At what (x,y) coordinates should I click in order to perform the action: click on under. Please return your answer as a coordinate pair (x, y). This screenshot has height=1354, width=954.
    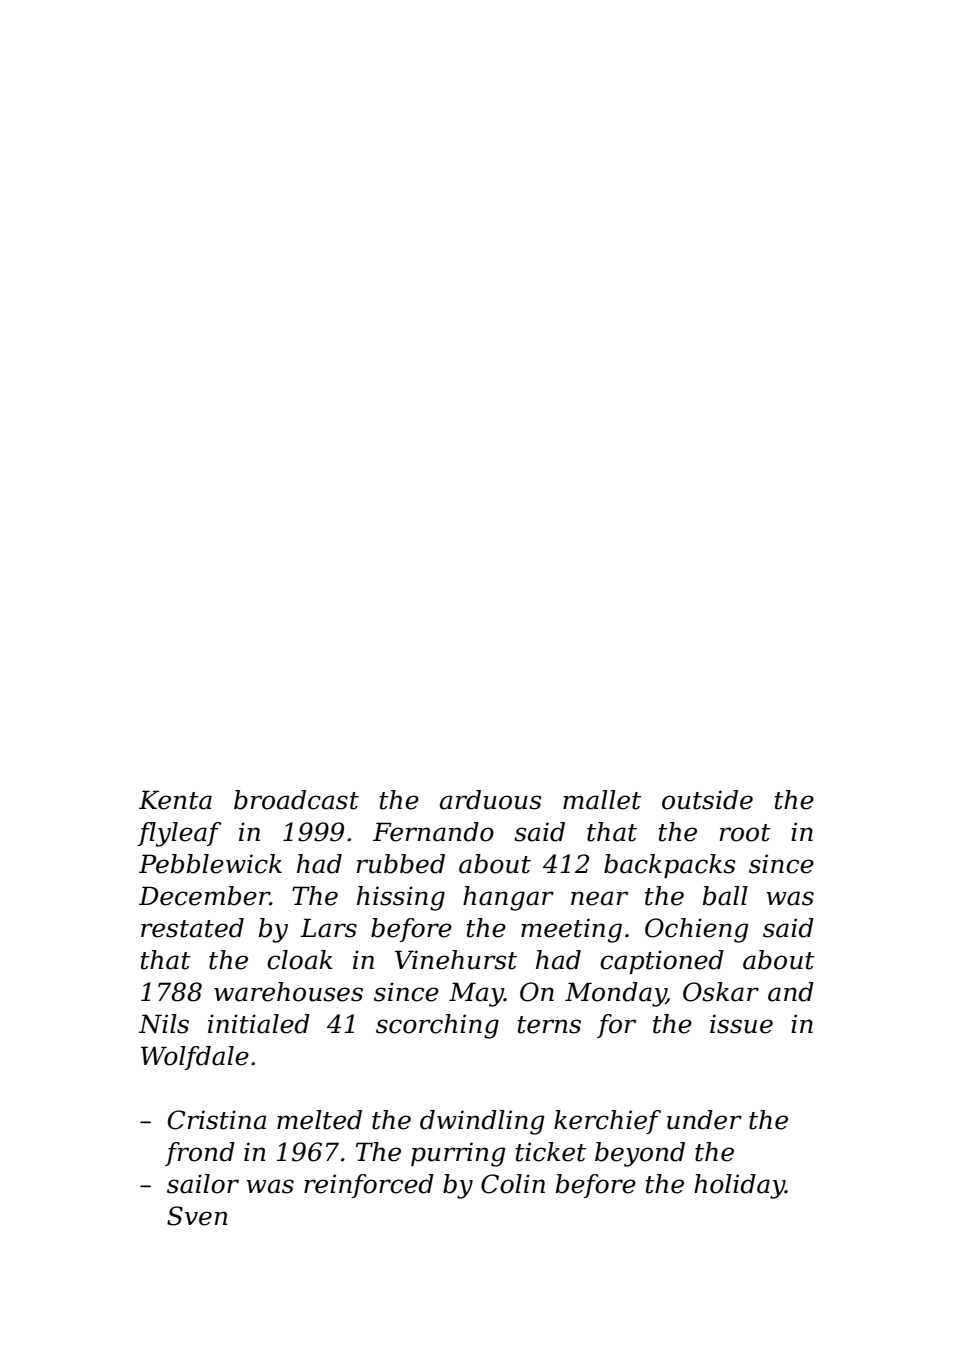
    Looking at the image, I should click on (704, 1120).
